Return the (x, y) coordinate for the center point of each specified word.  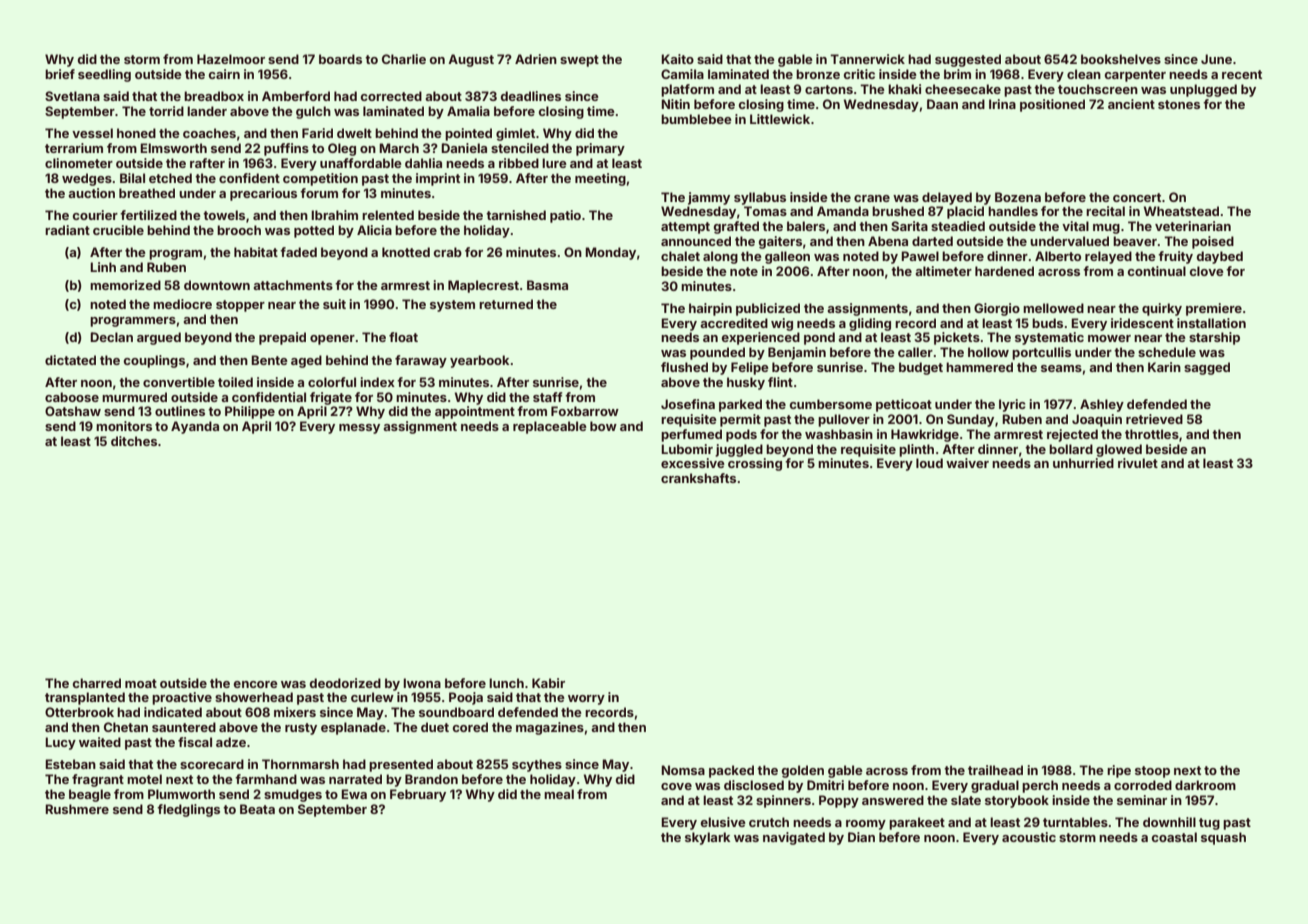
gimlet (515, 134)
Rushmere (77, 809)
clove (1207, 271)
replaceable (550, 427)
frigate (331, 398)
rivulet (1138, 463)
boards (340, 59)
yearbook (479, 361)
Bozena (1018, 197)
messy (359, 429)
